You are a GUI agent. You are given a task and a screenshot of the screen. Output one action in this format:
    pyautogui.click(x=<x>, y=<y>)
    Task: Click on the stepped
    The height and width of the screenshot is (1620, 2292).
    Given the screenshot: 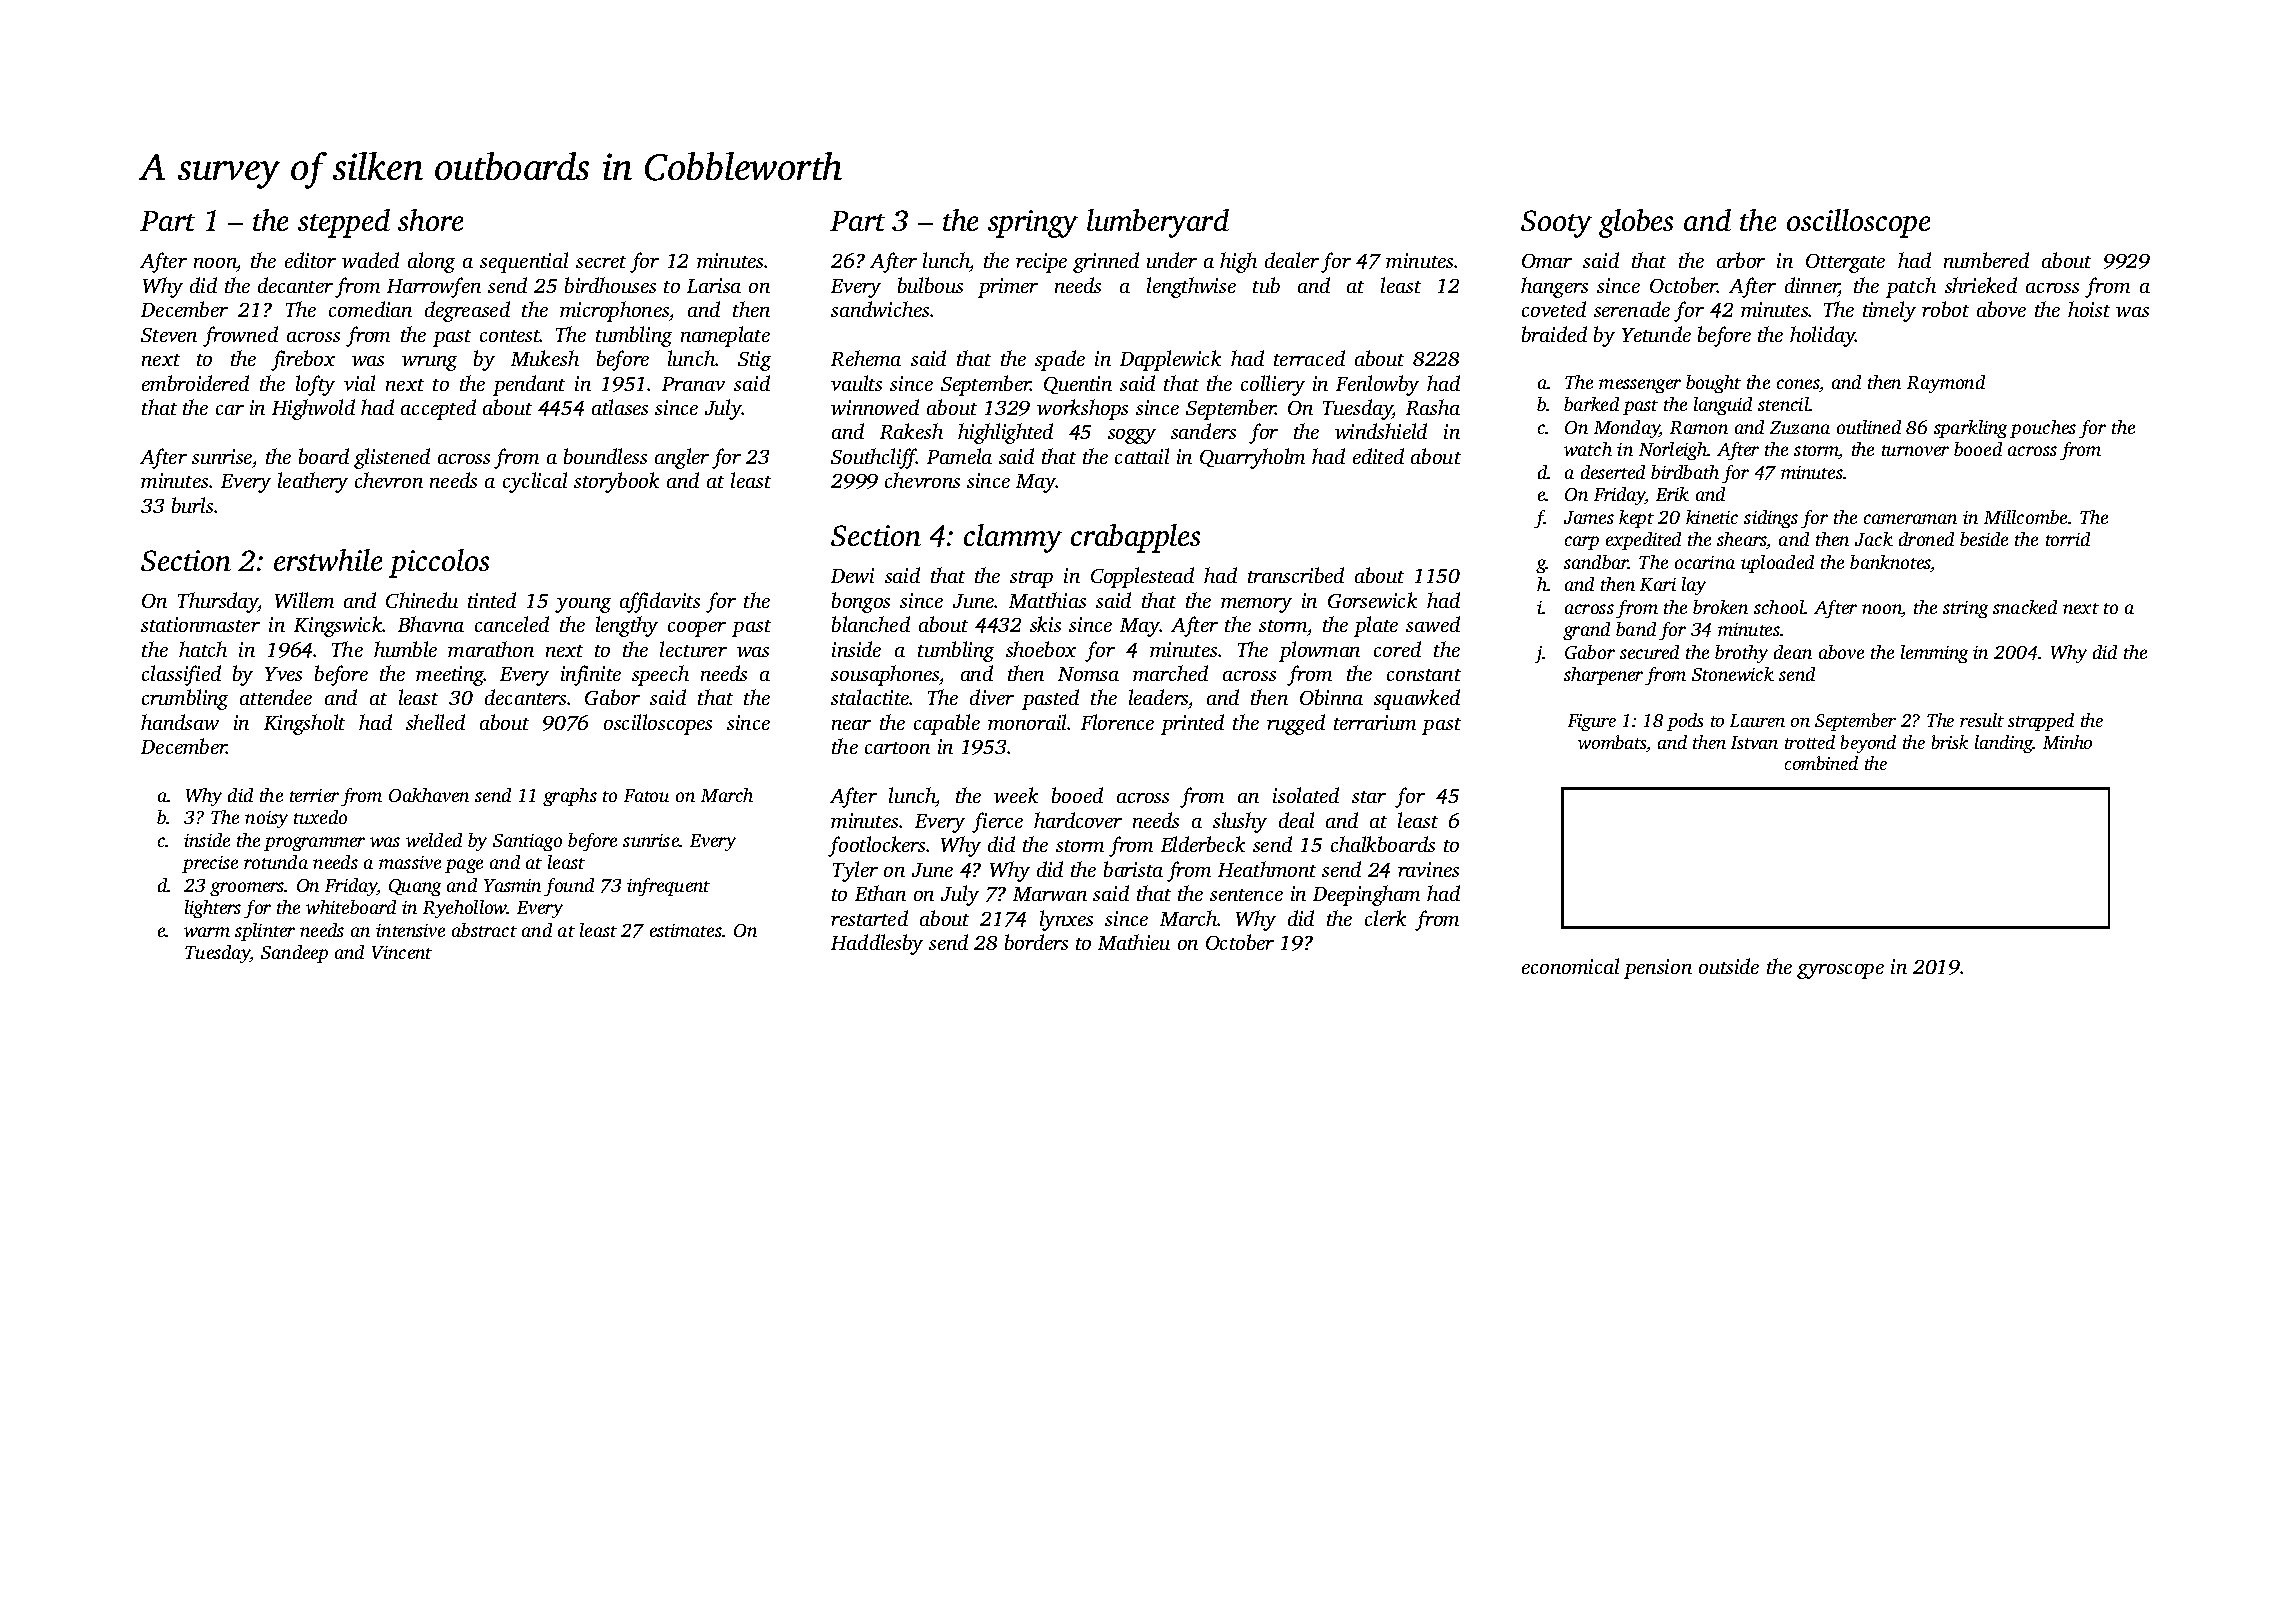 What is the action you would take?
    pyautogui.click(x=344, y=223)
